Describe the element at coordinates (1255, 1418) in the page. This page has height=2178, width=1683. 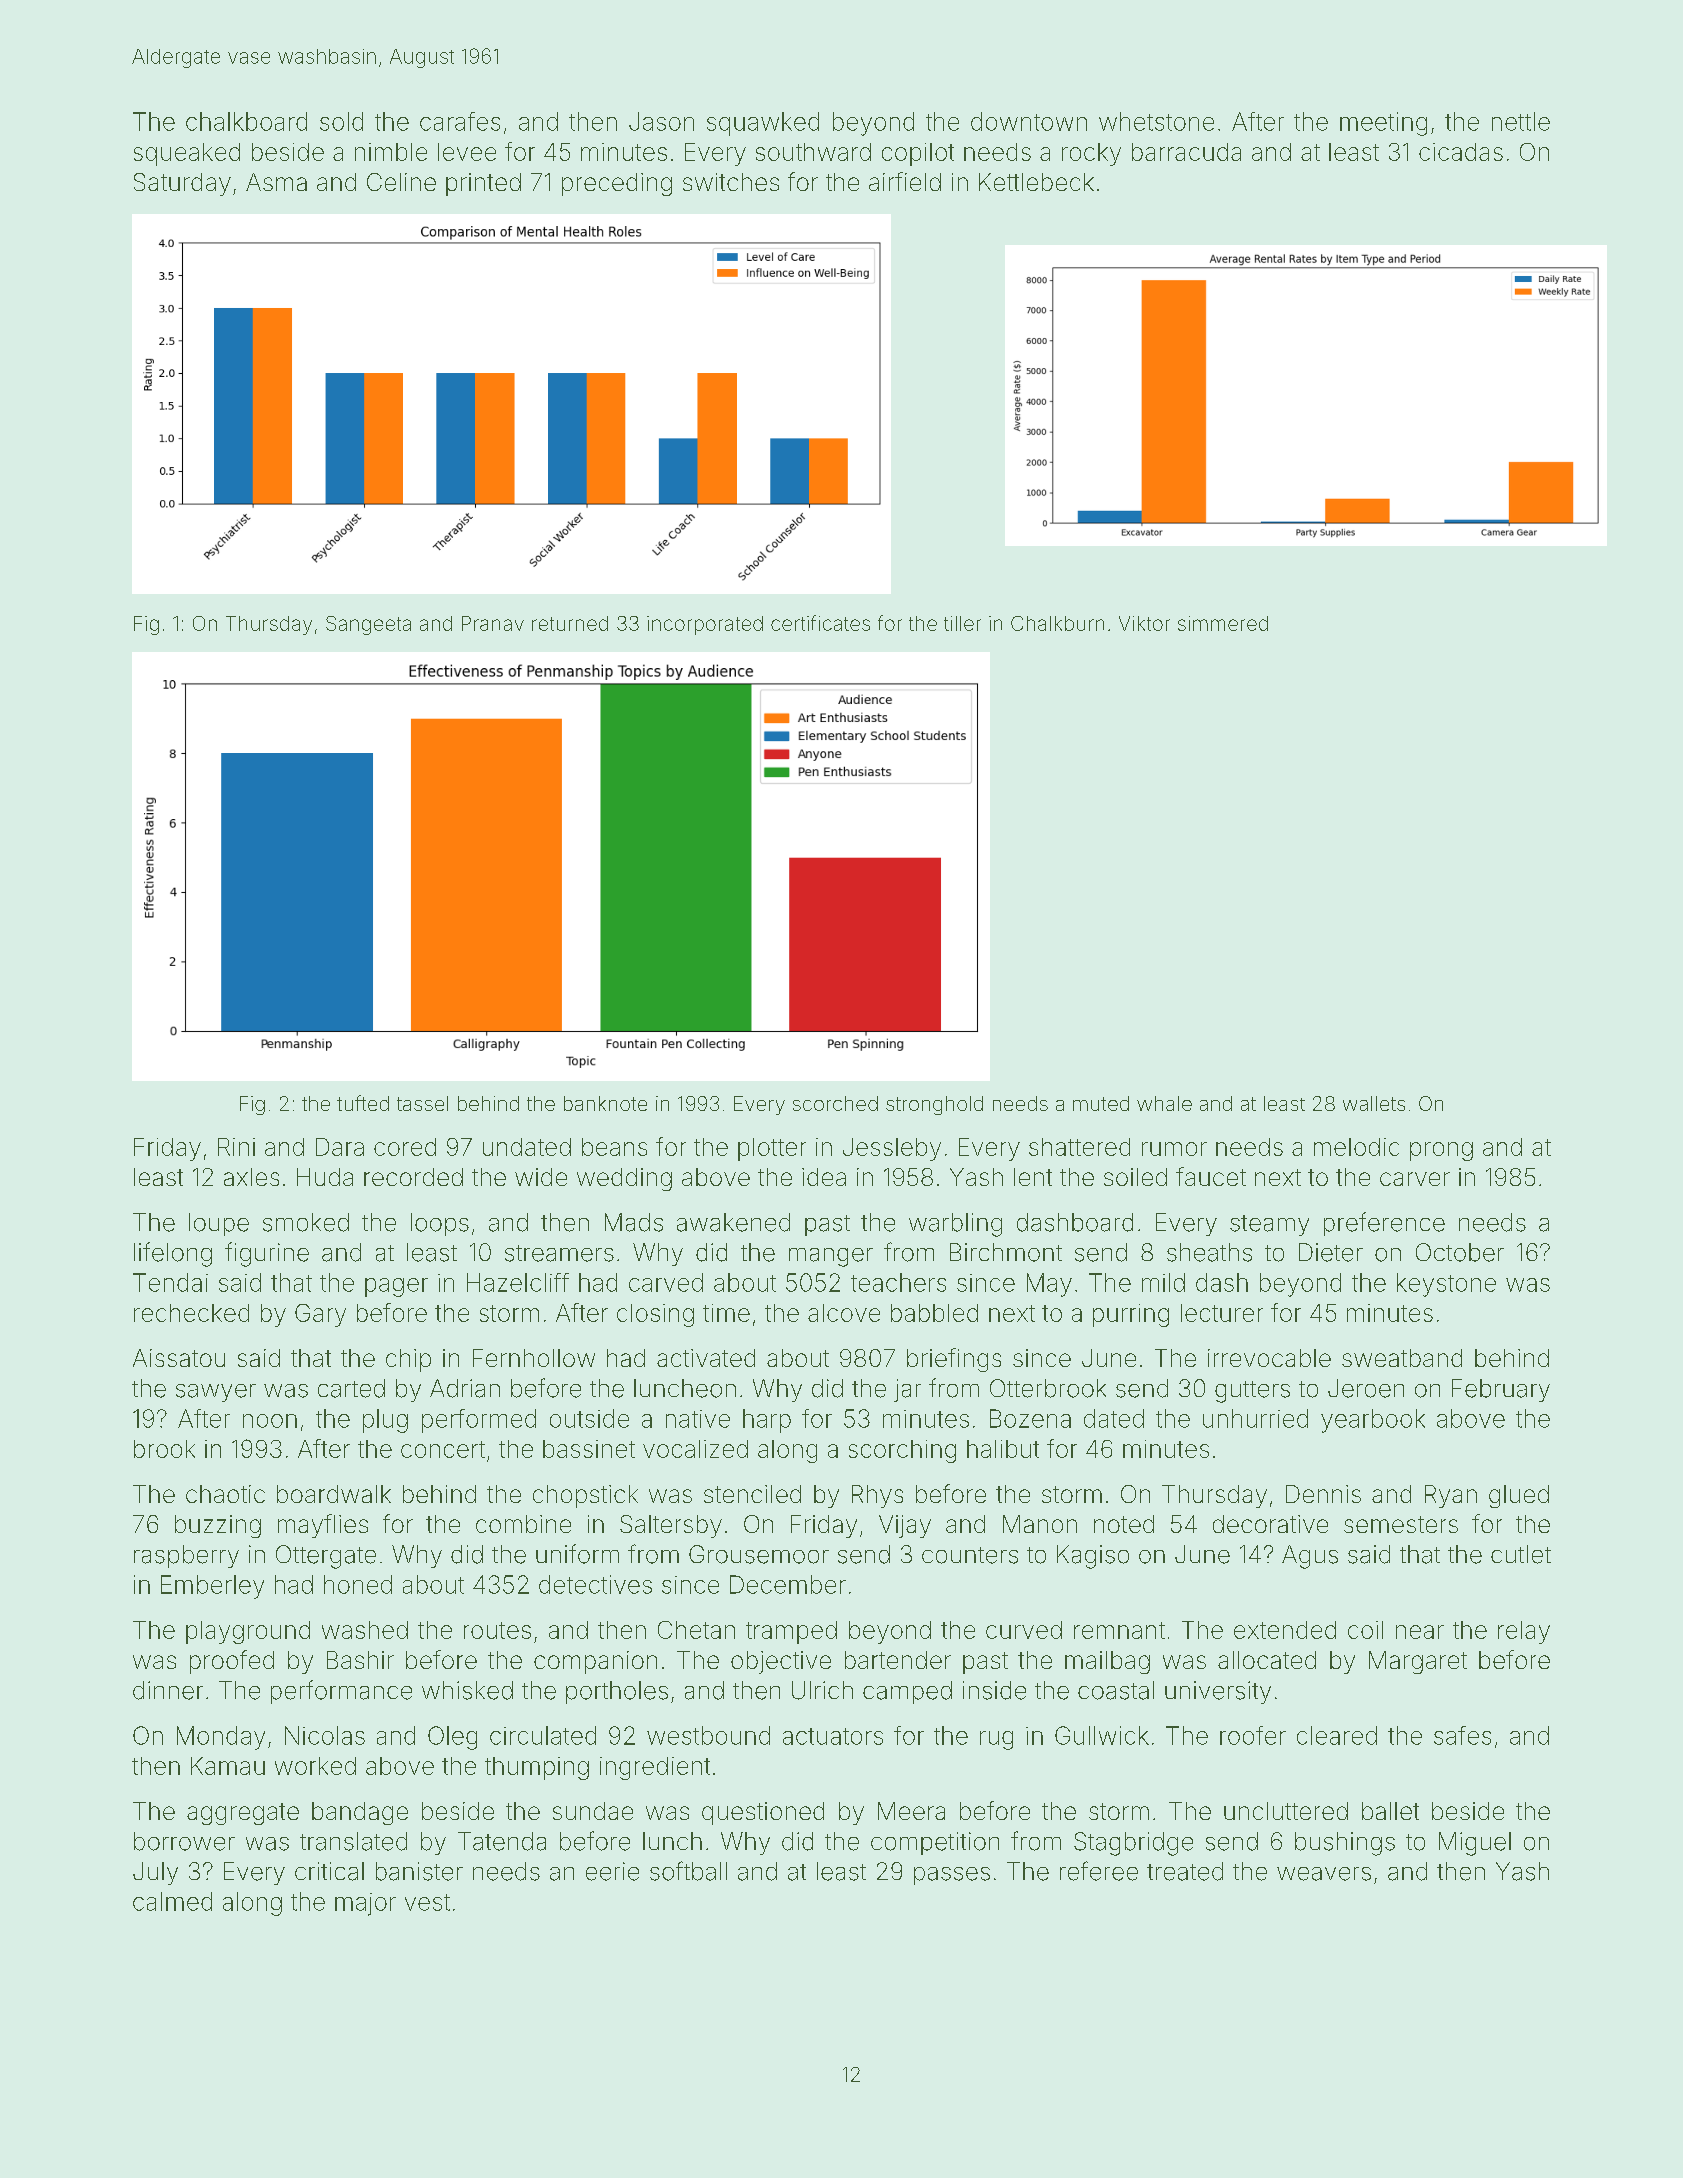
I see `unhurried` at that location.
